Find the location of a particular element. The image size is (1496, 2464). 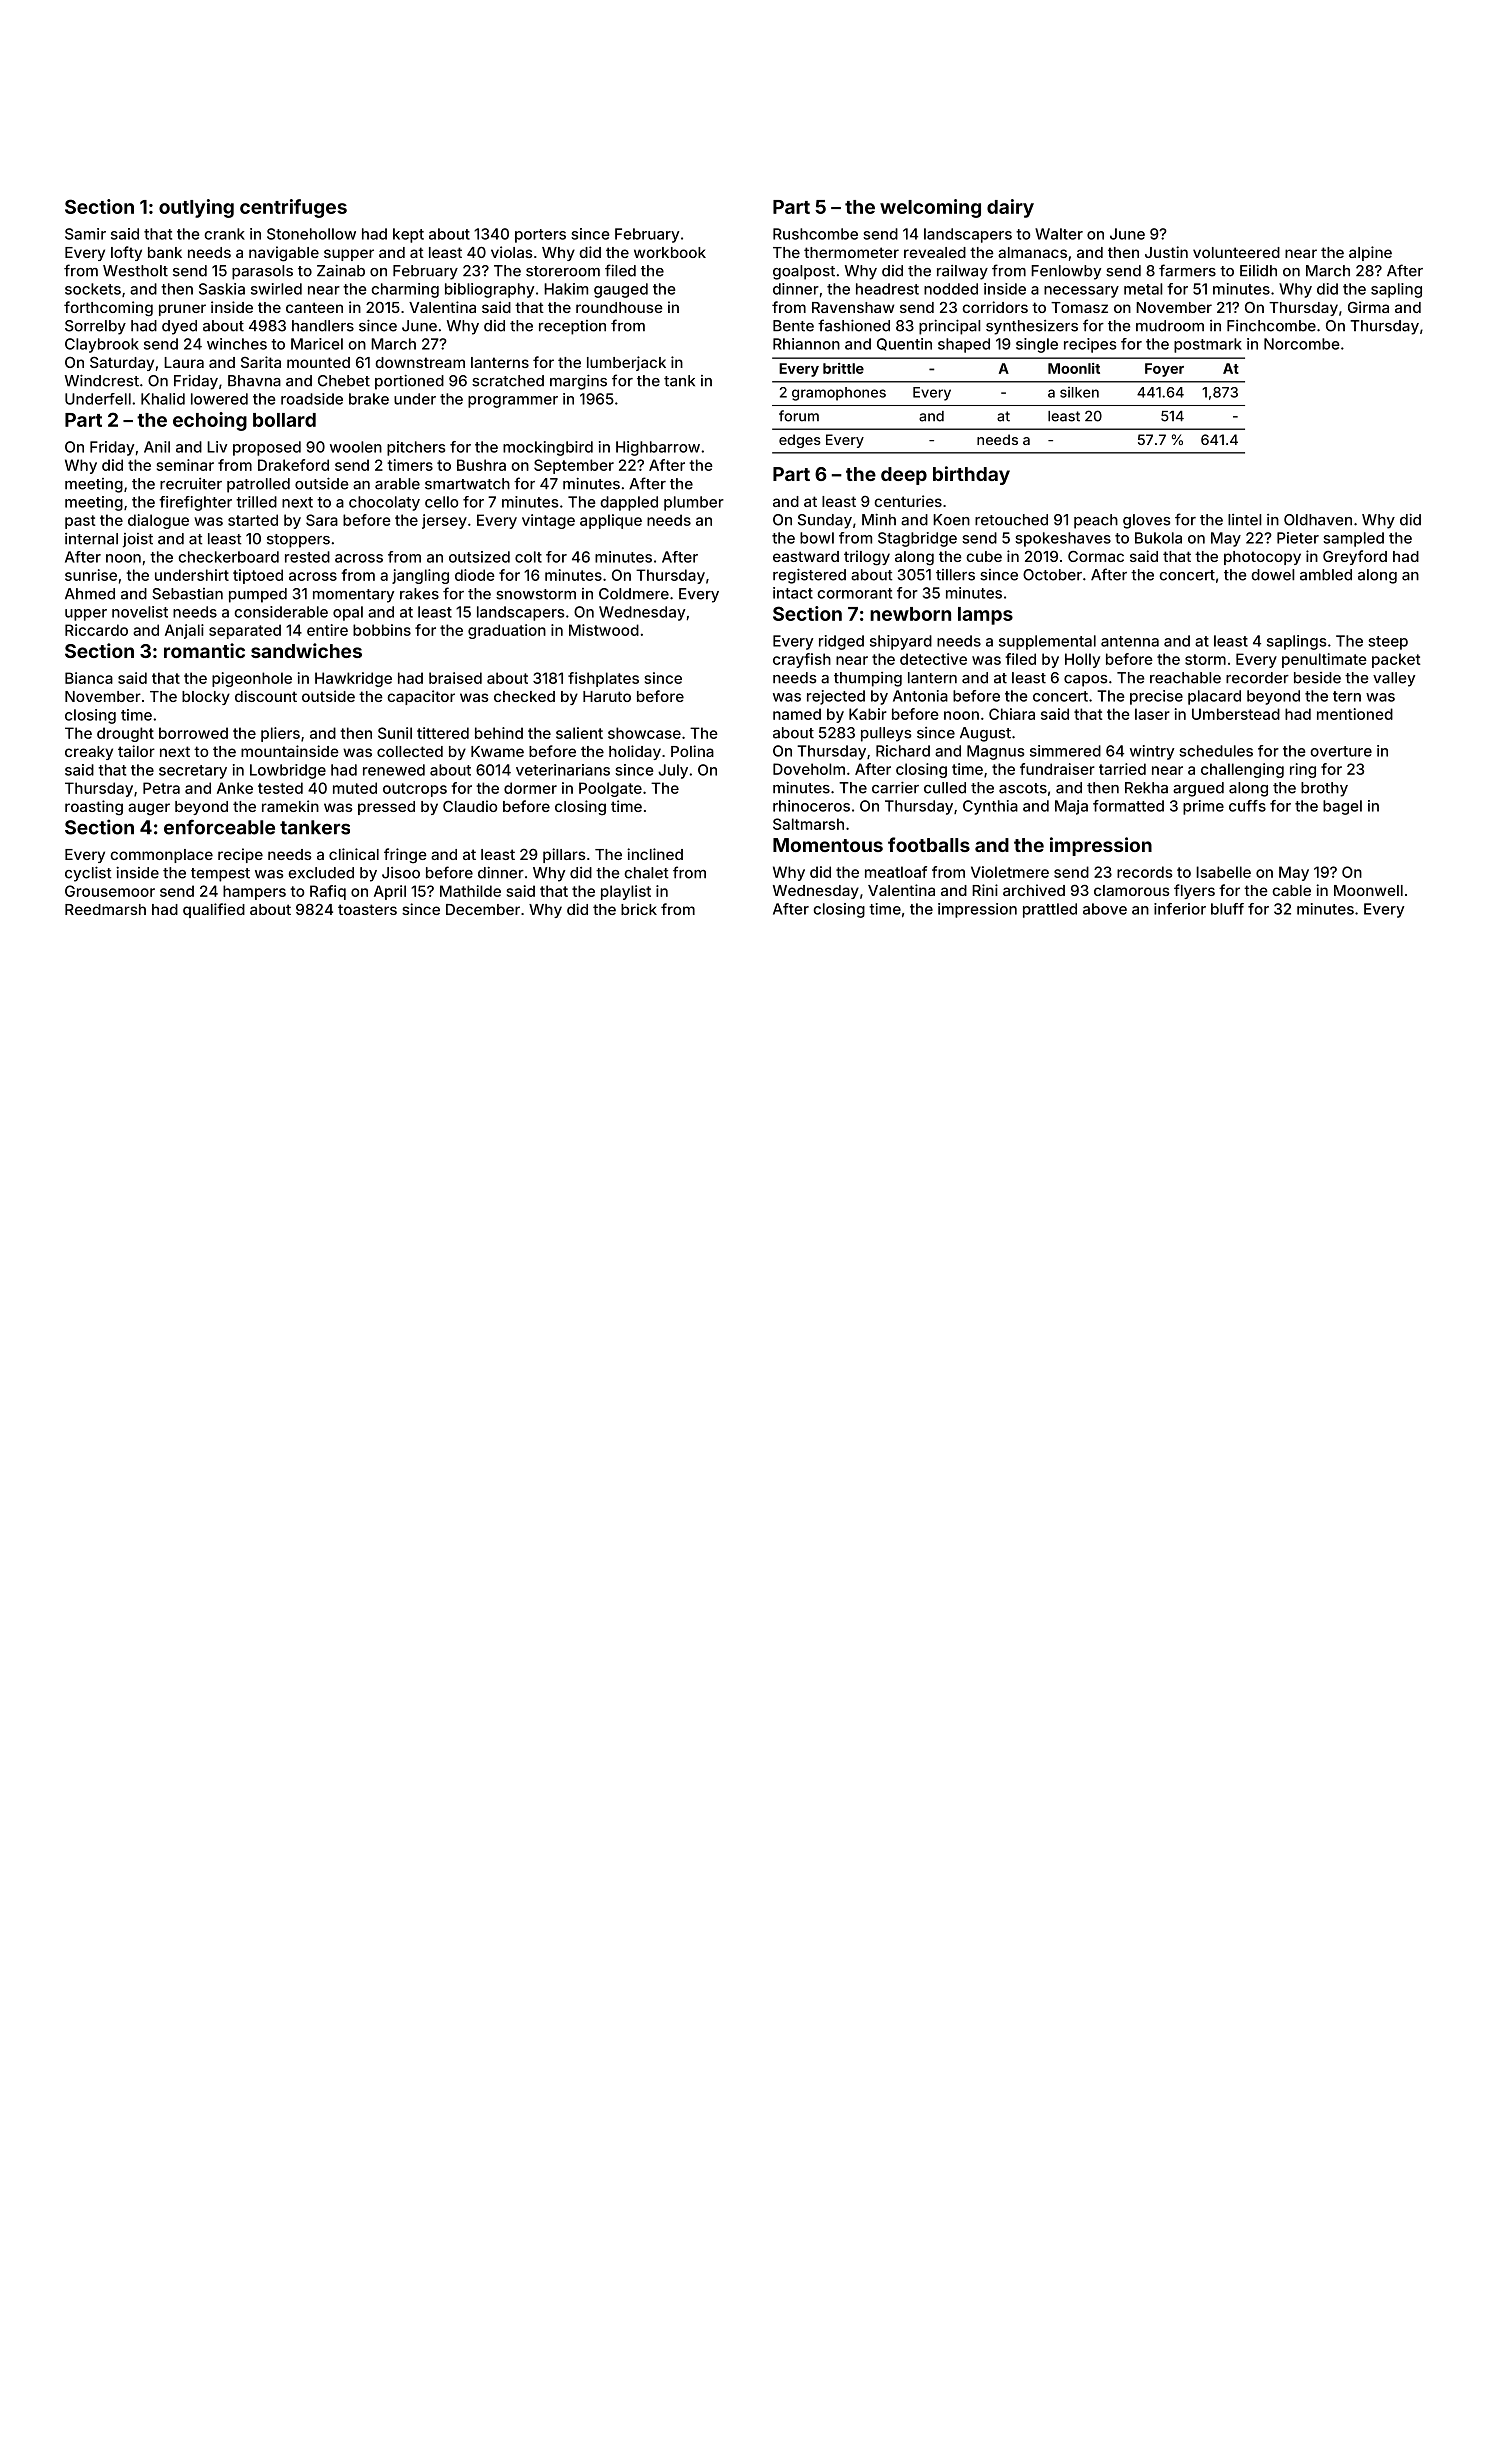

volunteered is located at coordinates (1236, 252).
